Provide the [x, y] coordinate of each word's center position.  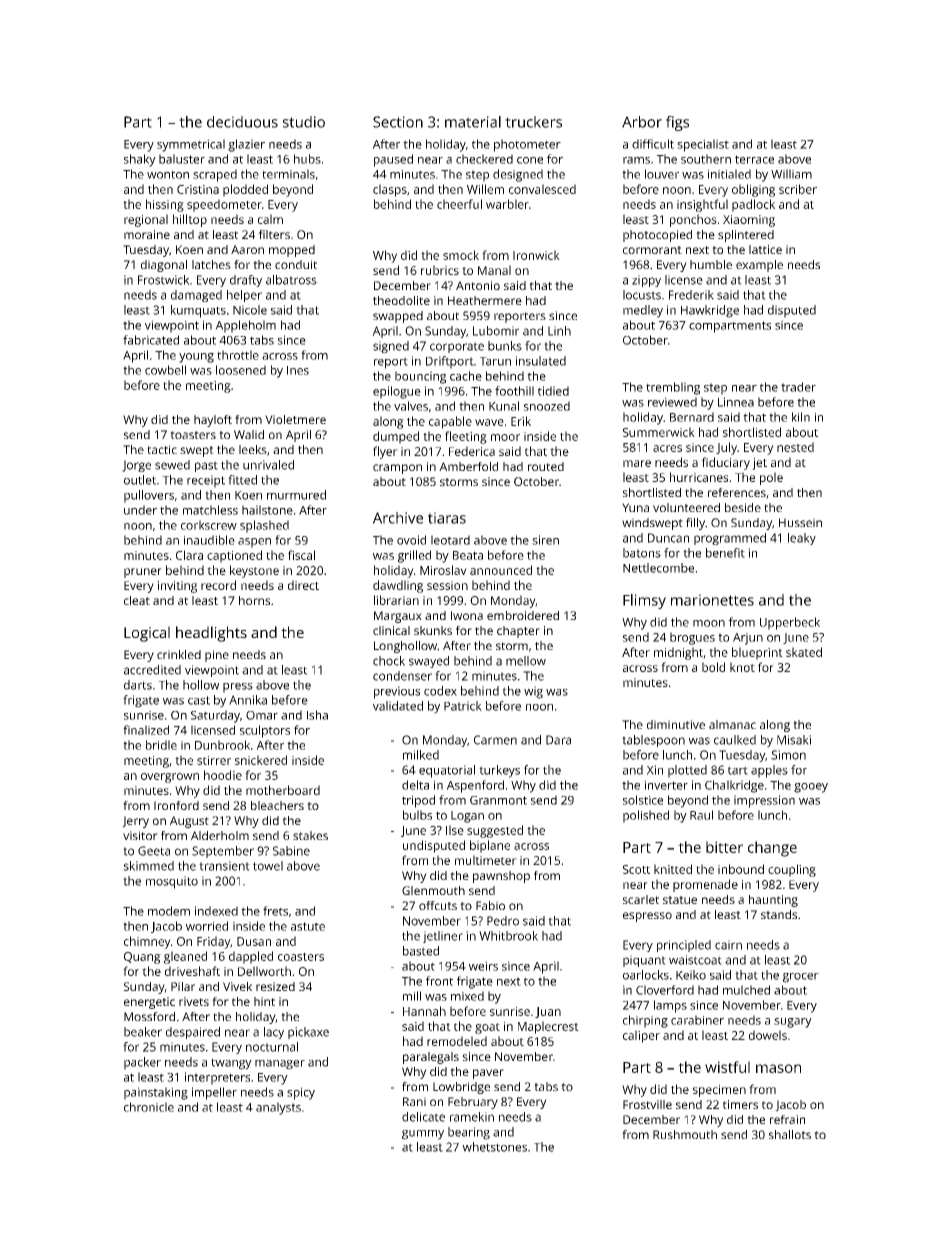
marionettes [712, 600]
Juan [548, 1012]
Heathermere [485, 300]
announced [501, 570]
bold [713, 667]
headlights [211, 634]
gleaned [185, 957]
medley [643, 311]
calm [270, 219]
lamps [670, 1006]
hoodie [223, 775]
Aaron [247, 249]
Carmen [495, 740]
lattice [765, 249]
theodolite [401, 300]
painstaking [156, 1093]
